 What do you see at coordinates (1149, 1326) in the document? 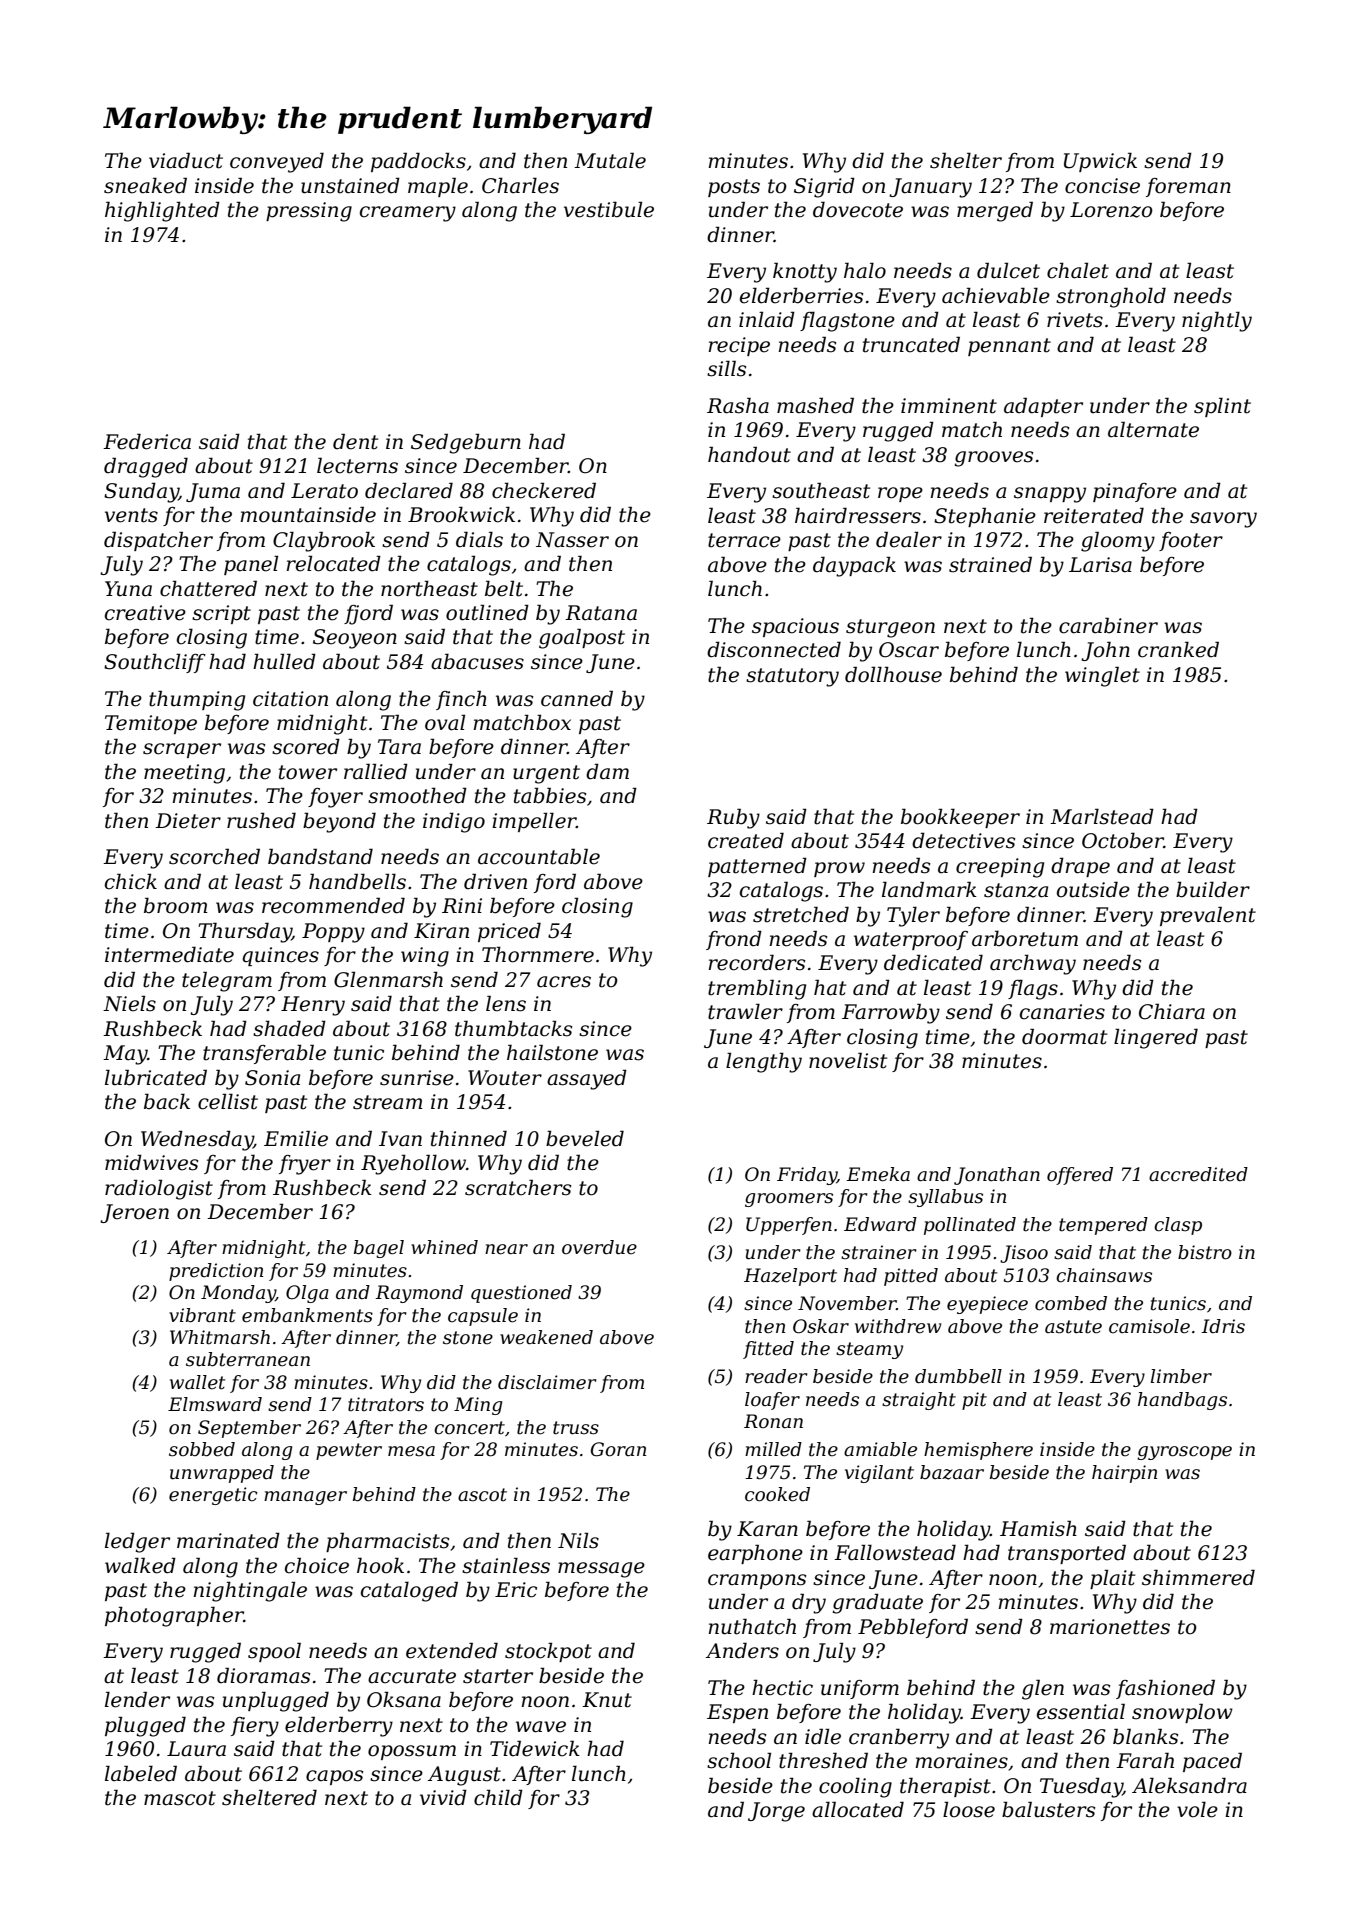
I see `camisole` at bounding box center [1149, 1326].
